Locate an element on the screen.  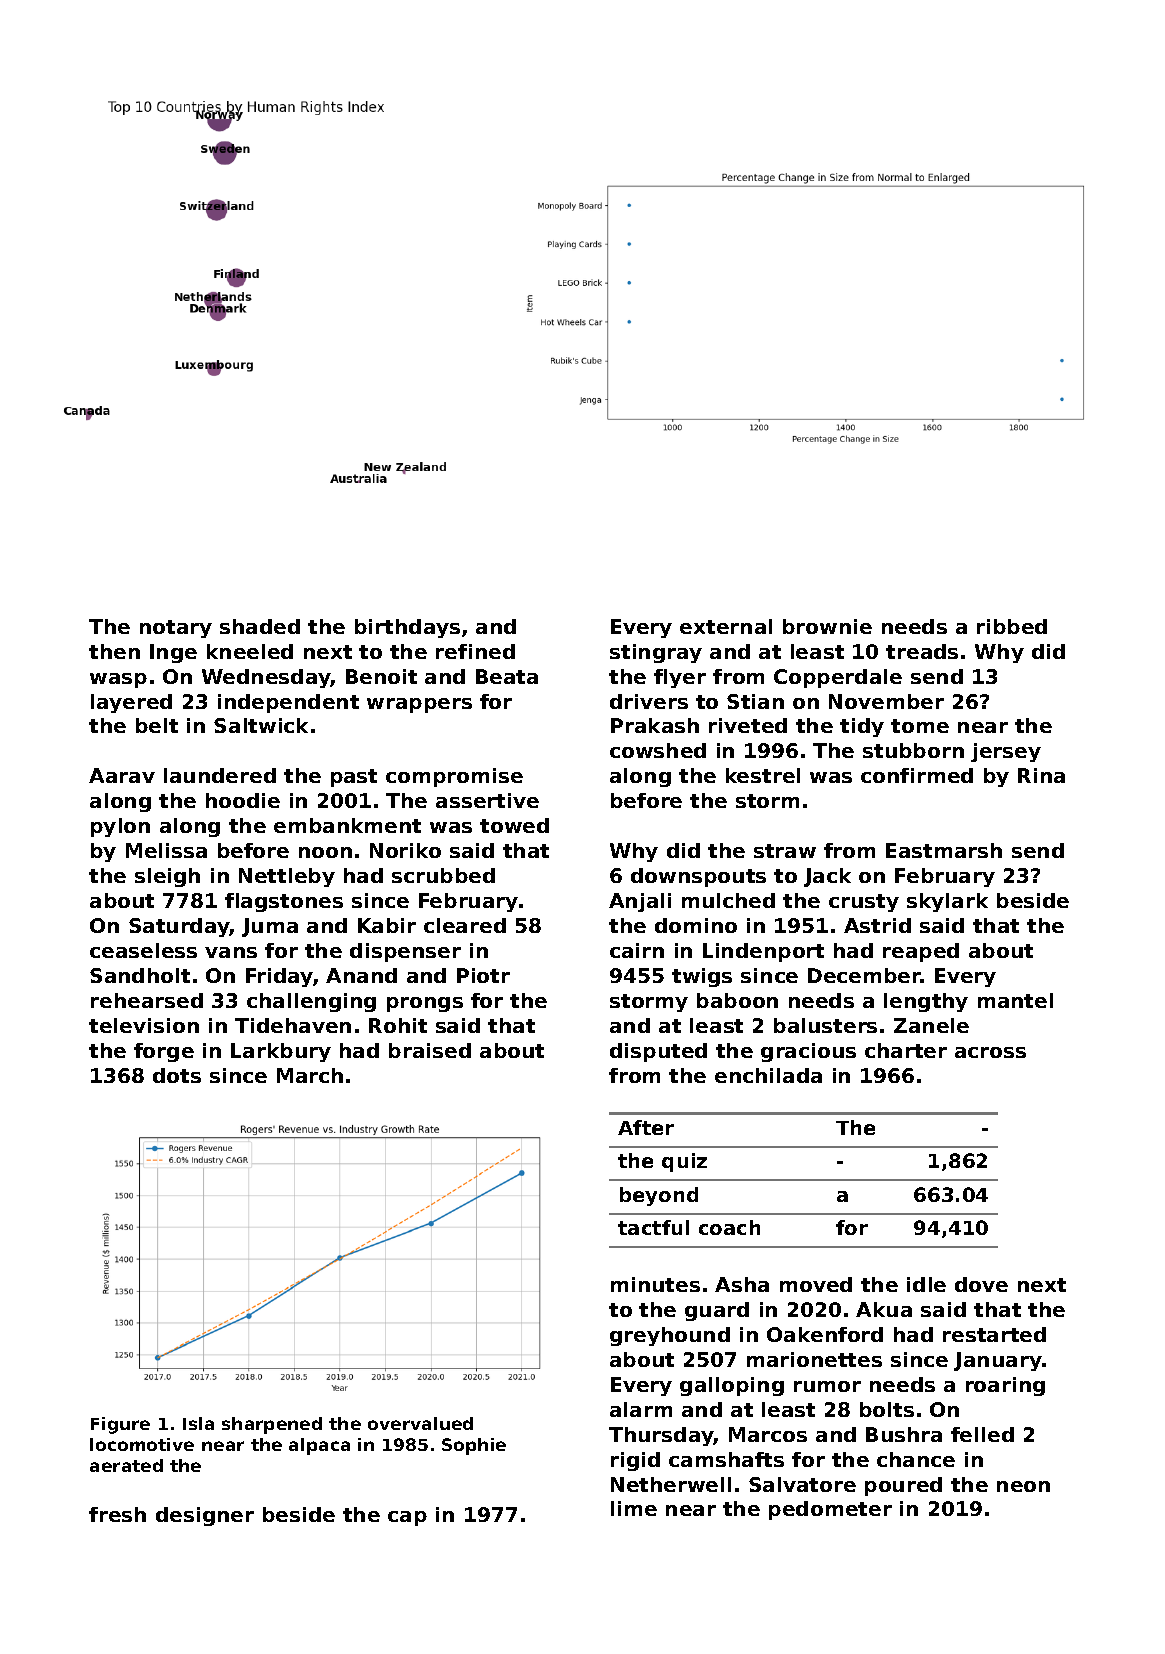
belt is located at coordinates (157, 725).
